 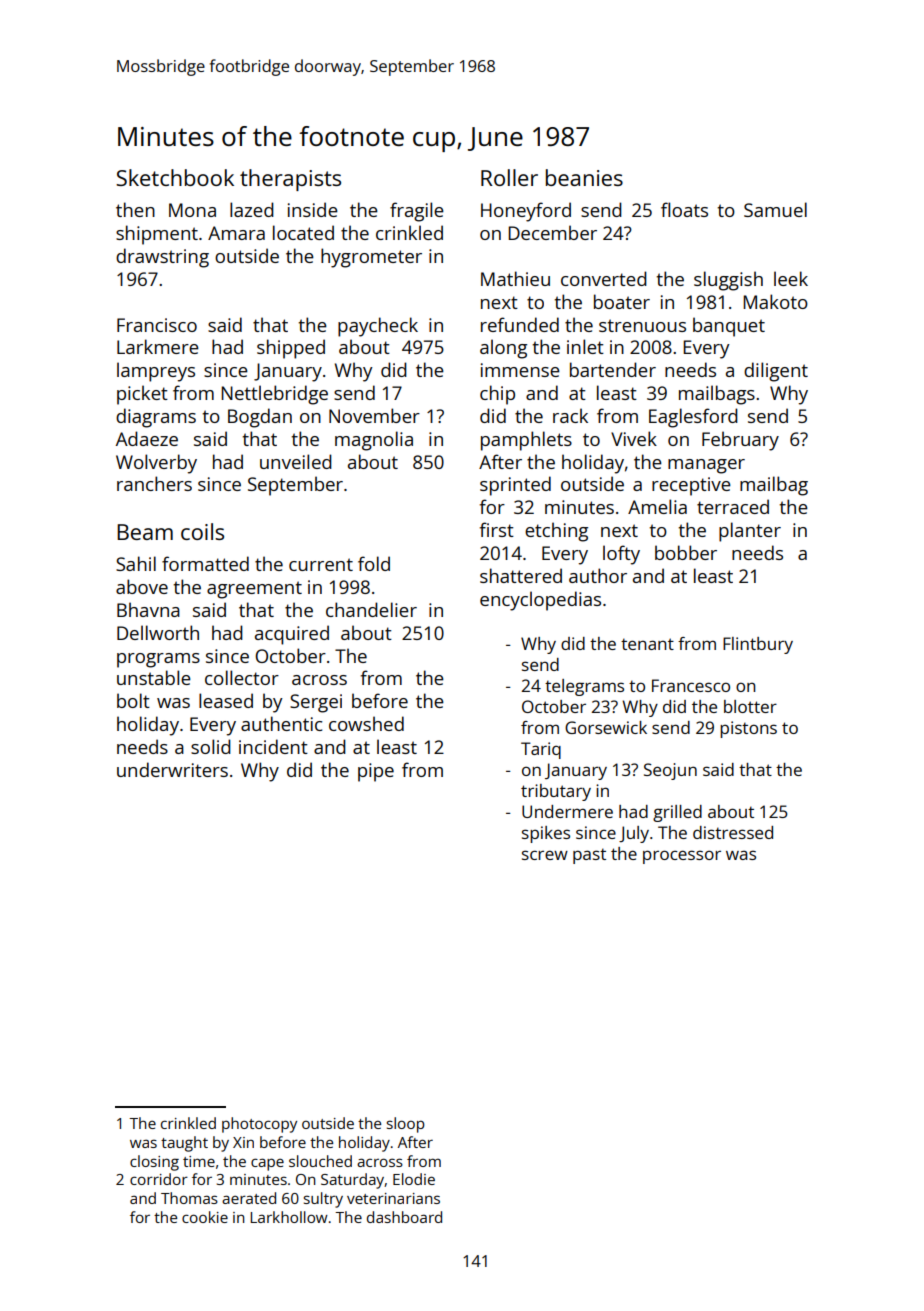 What do you see at coordinates (154, 1163) in the image?
I see `closing` at bounding box center [154, 1163].
